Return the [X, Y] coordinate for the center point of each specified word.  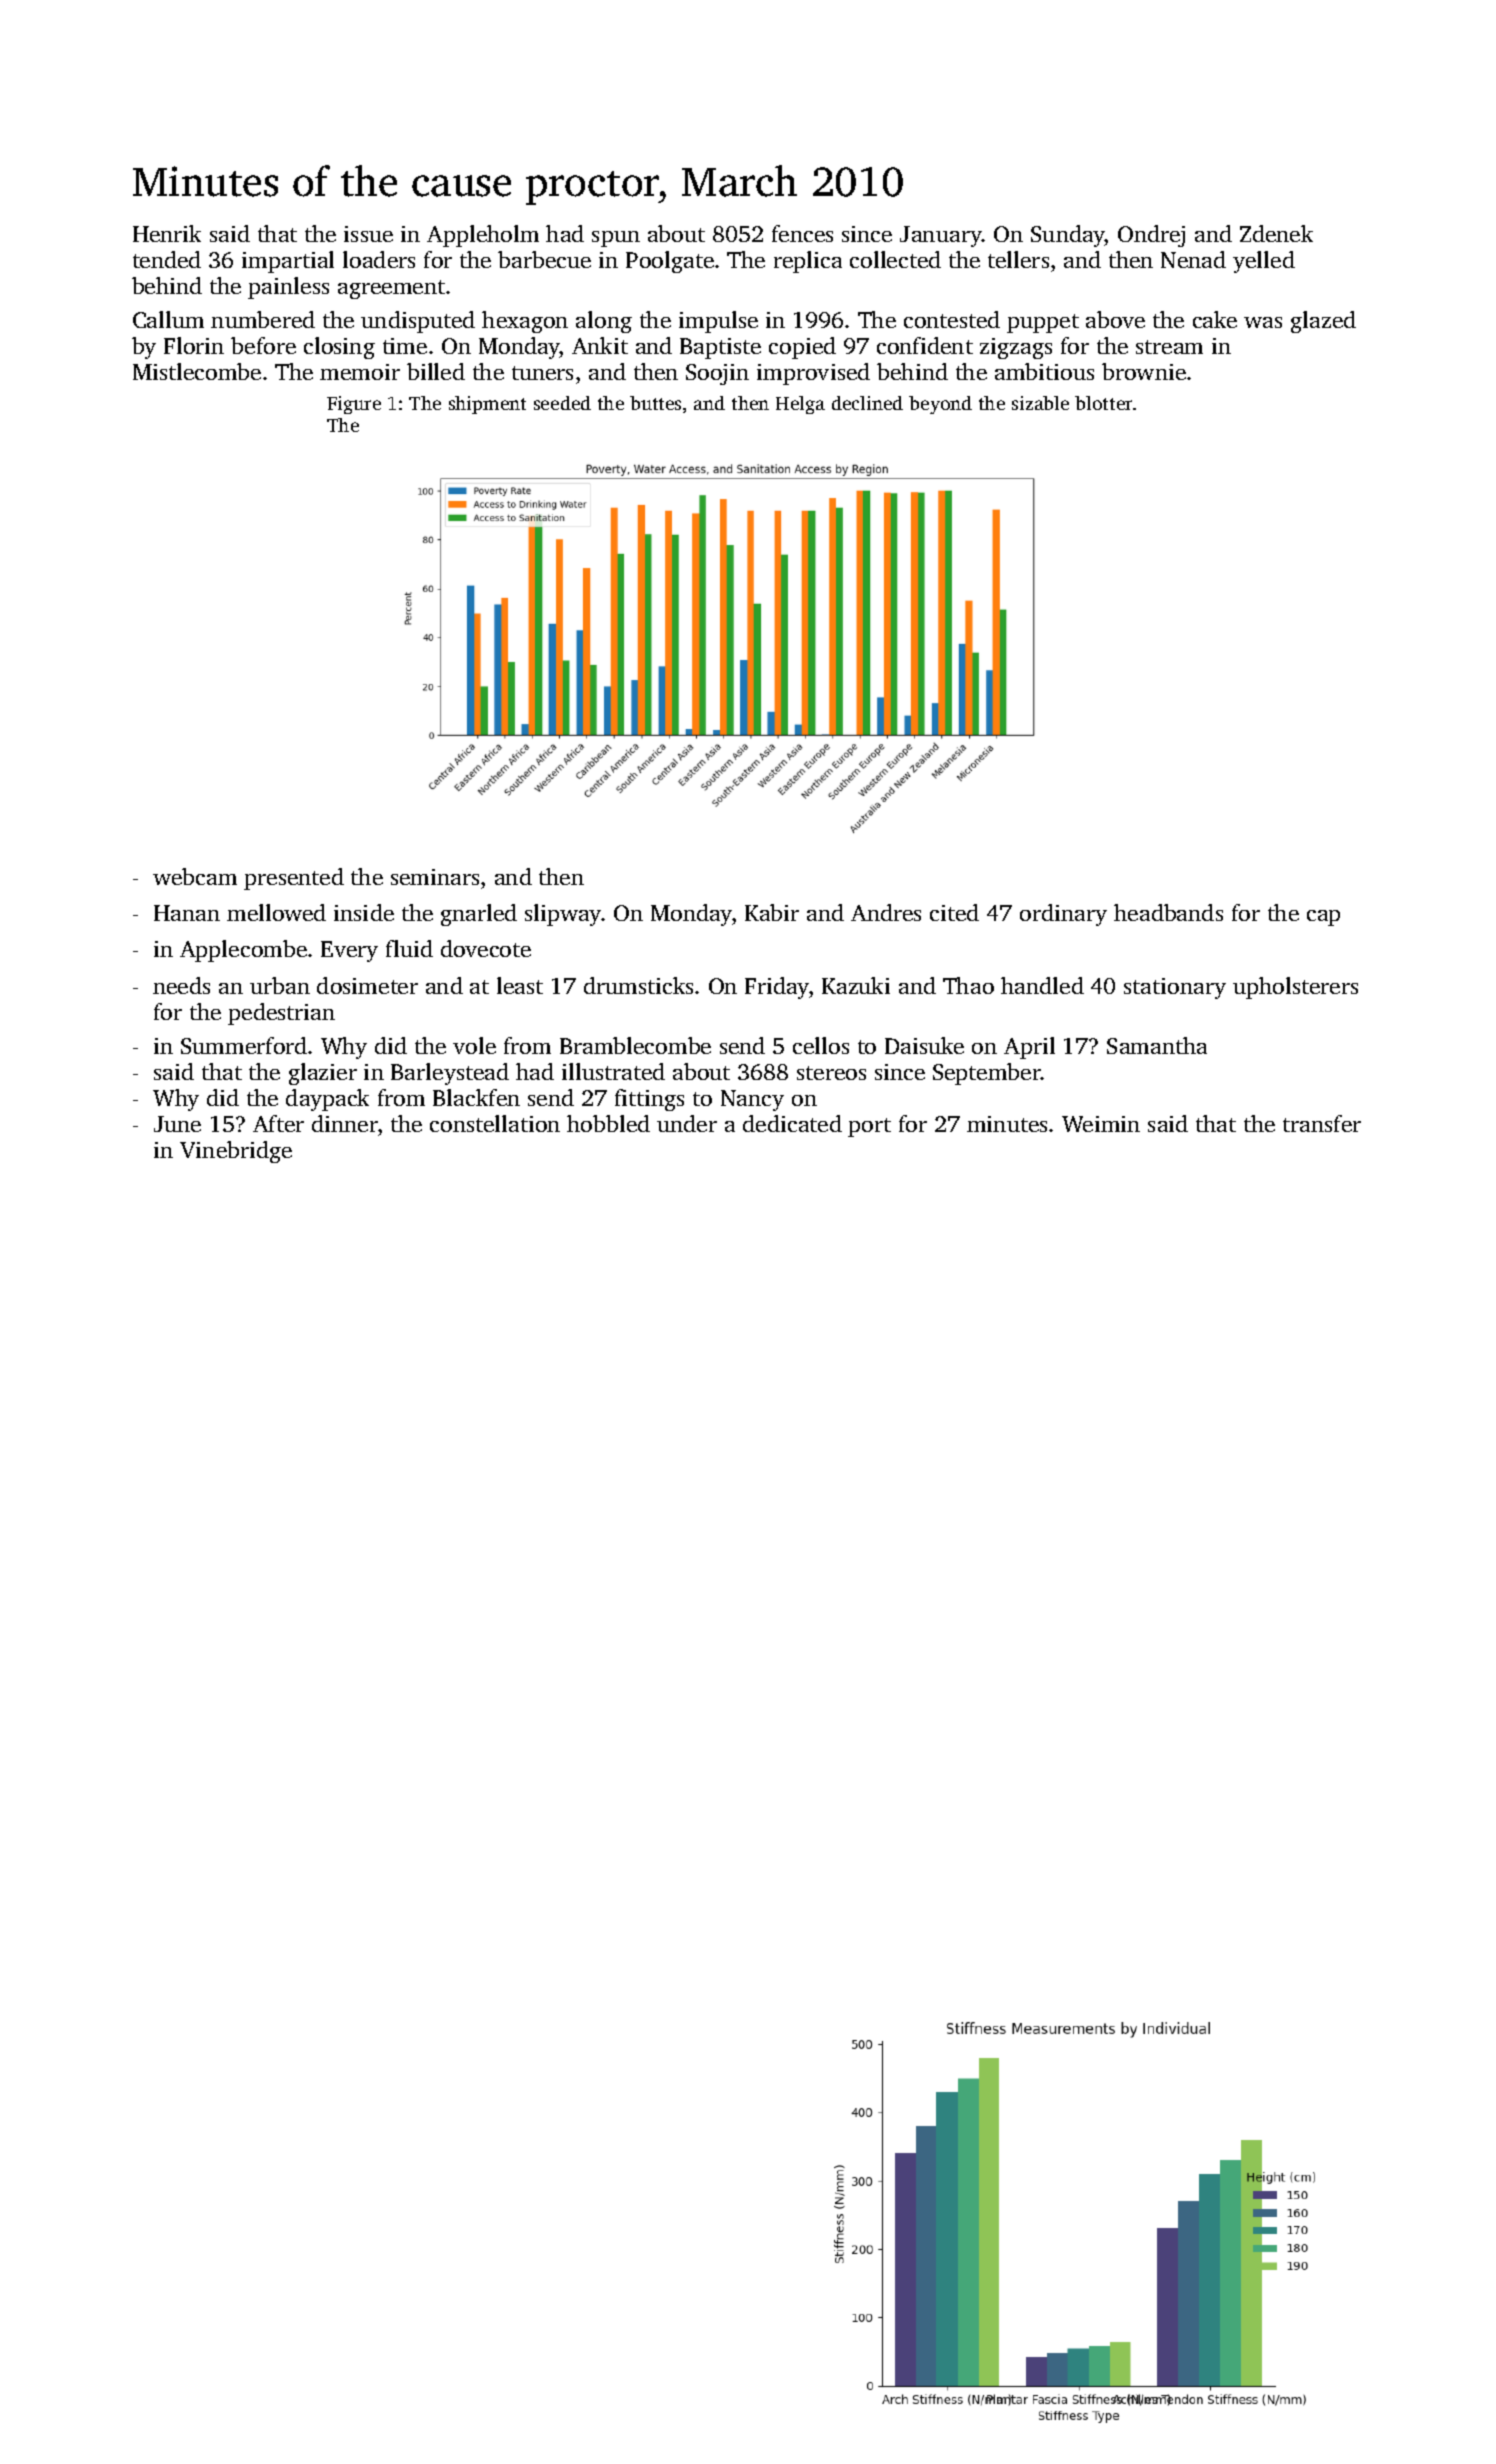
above [1115, 319]
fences [802, 233]
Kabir [772, 912]
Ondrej [1151, 236]
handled [1042, 985]
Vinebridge [236, 1152]
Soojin [717, 374]
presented [294, 879]
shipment [487, 405]
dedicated [792, 1123]
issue [368, 234]
